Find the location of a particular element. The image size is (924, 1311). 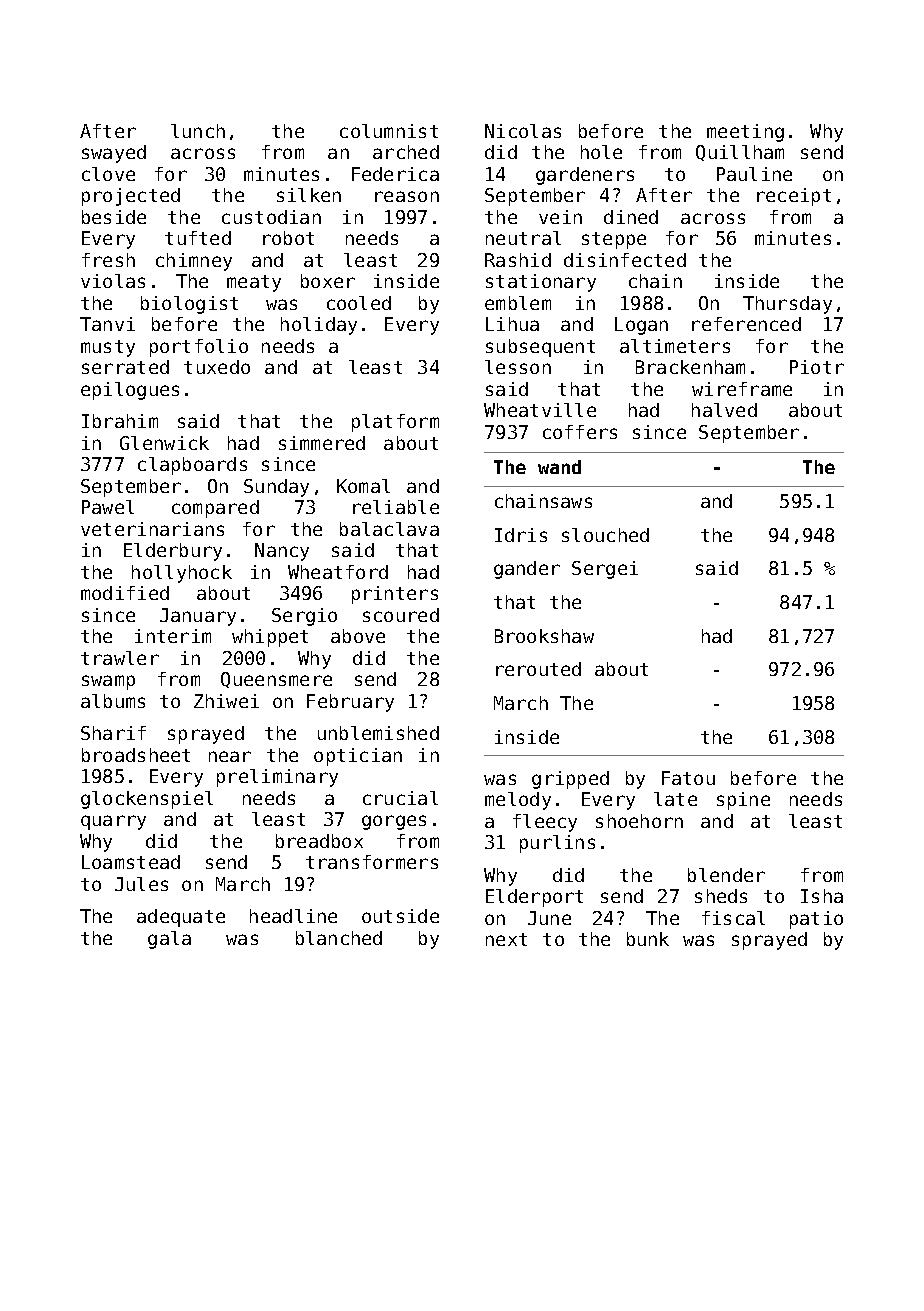

Sergei is located at coordinates (605, 570).
